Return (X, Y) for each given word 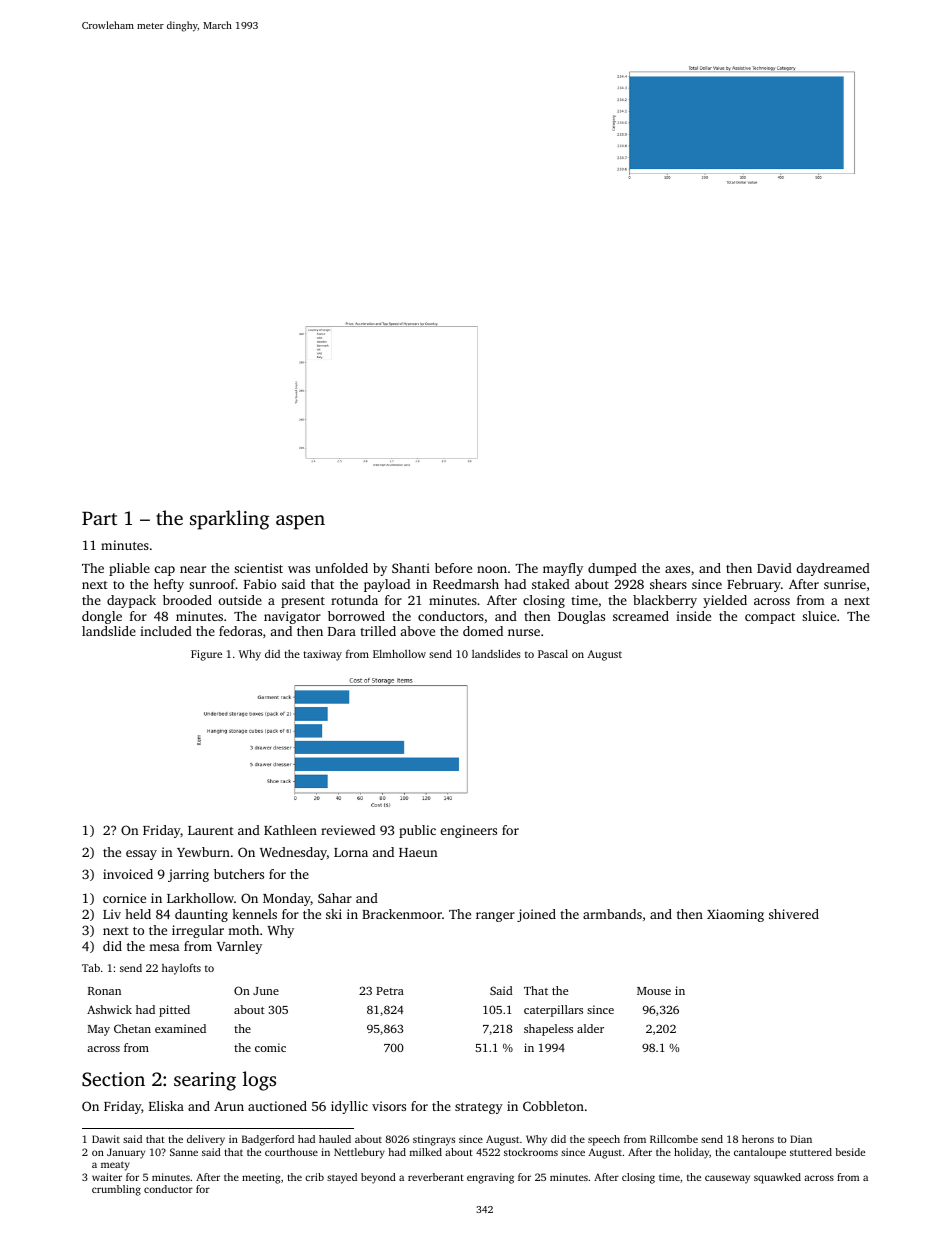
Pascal (553, 654)
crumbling (116, 1190)
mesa (164, 947)
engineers (469, 831)
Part (99, 518)
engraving (490, 1178)
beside (850, 1152)
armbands (612, 914)
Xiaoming (735, 915)
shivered (794, 914)
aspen (300, 522)
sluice (819, 616)
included (166, 631)
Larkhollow (200, 898)
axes (677, 569)
